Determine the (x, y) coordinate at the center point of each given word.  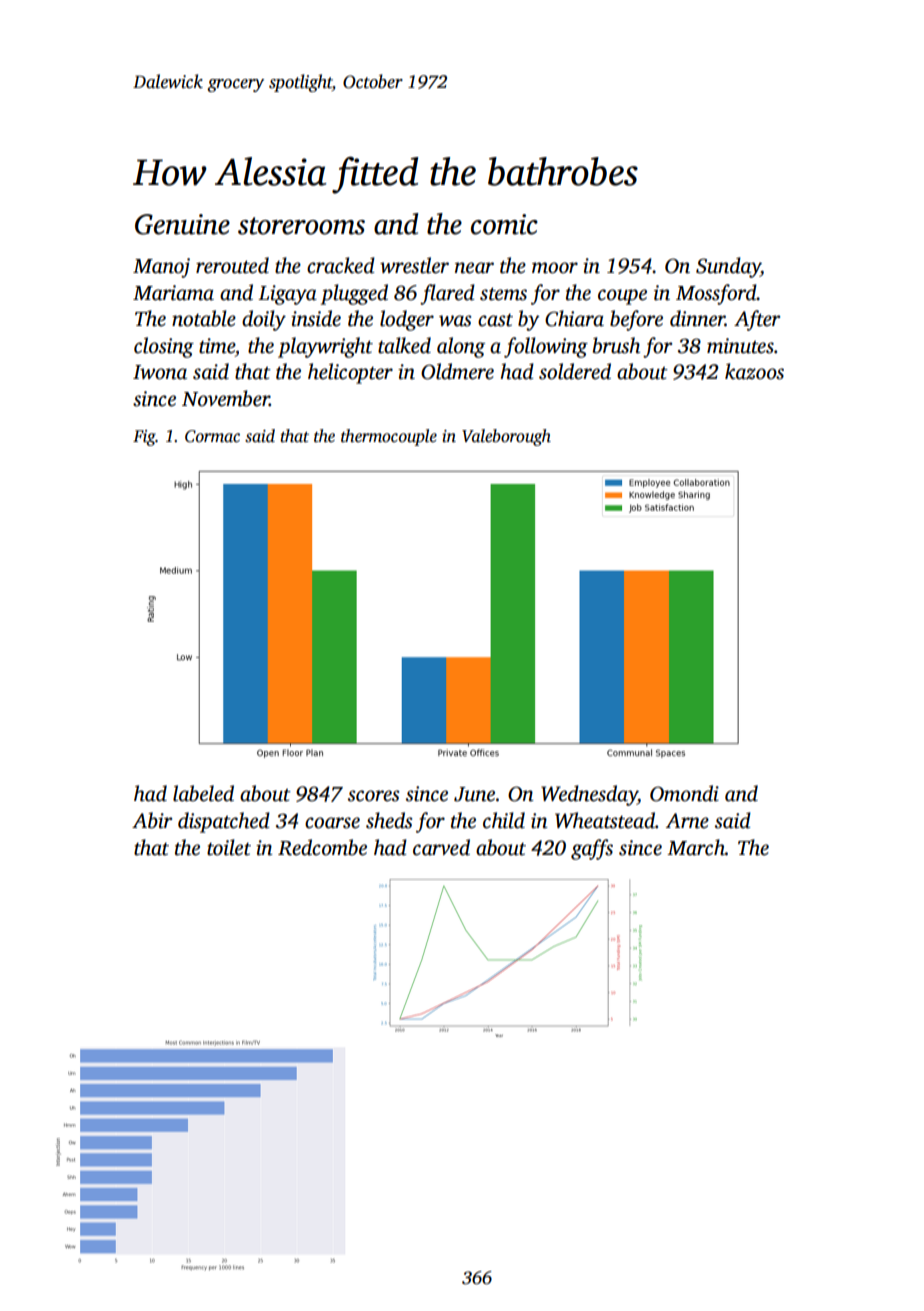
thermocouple (389, 437)
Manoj (161, 268)
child (504, 820)
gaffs (592, 849)
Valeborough (506, 437)
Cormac (212, 436)
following (546, 347)
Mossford (716, 294)
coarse (332, 823)
